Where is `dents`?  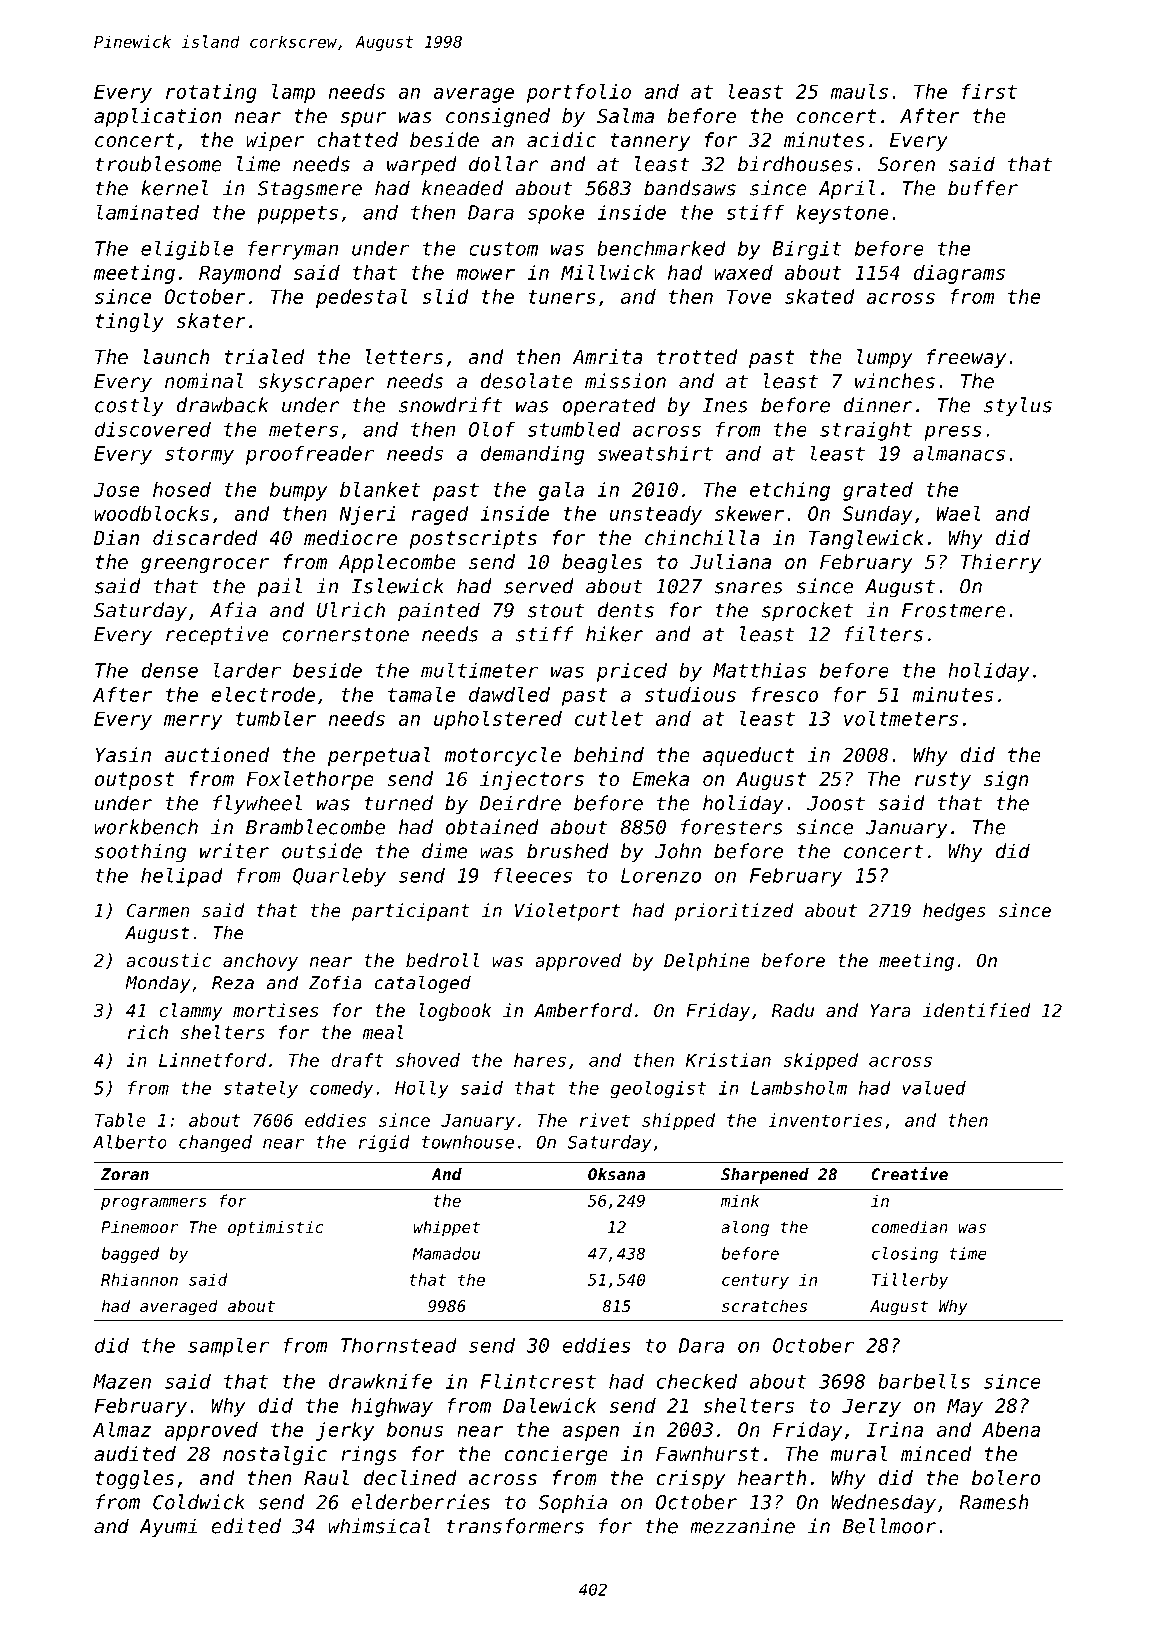 dents is located at coordinates (626, 610).
